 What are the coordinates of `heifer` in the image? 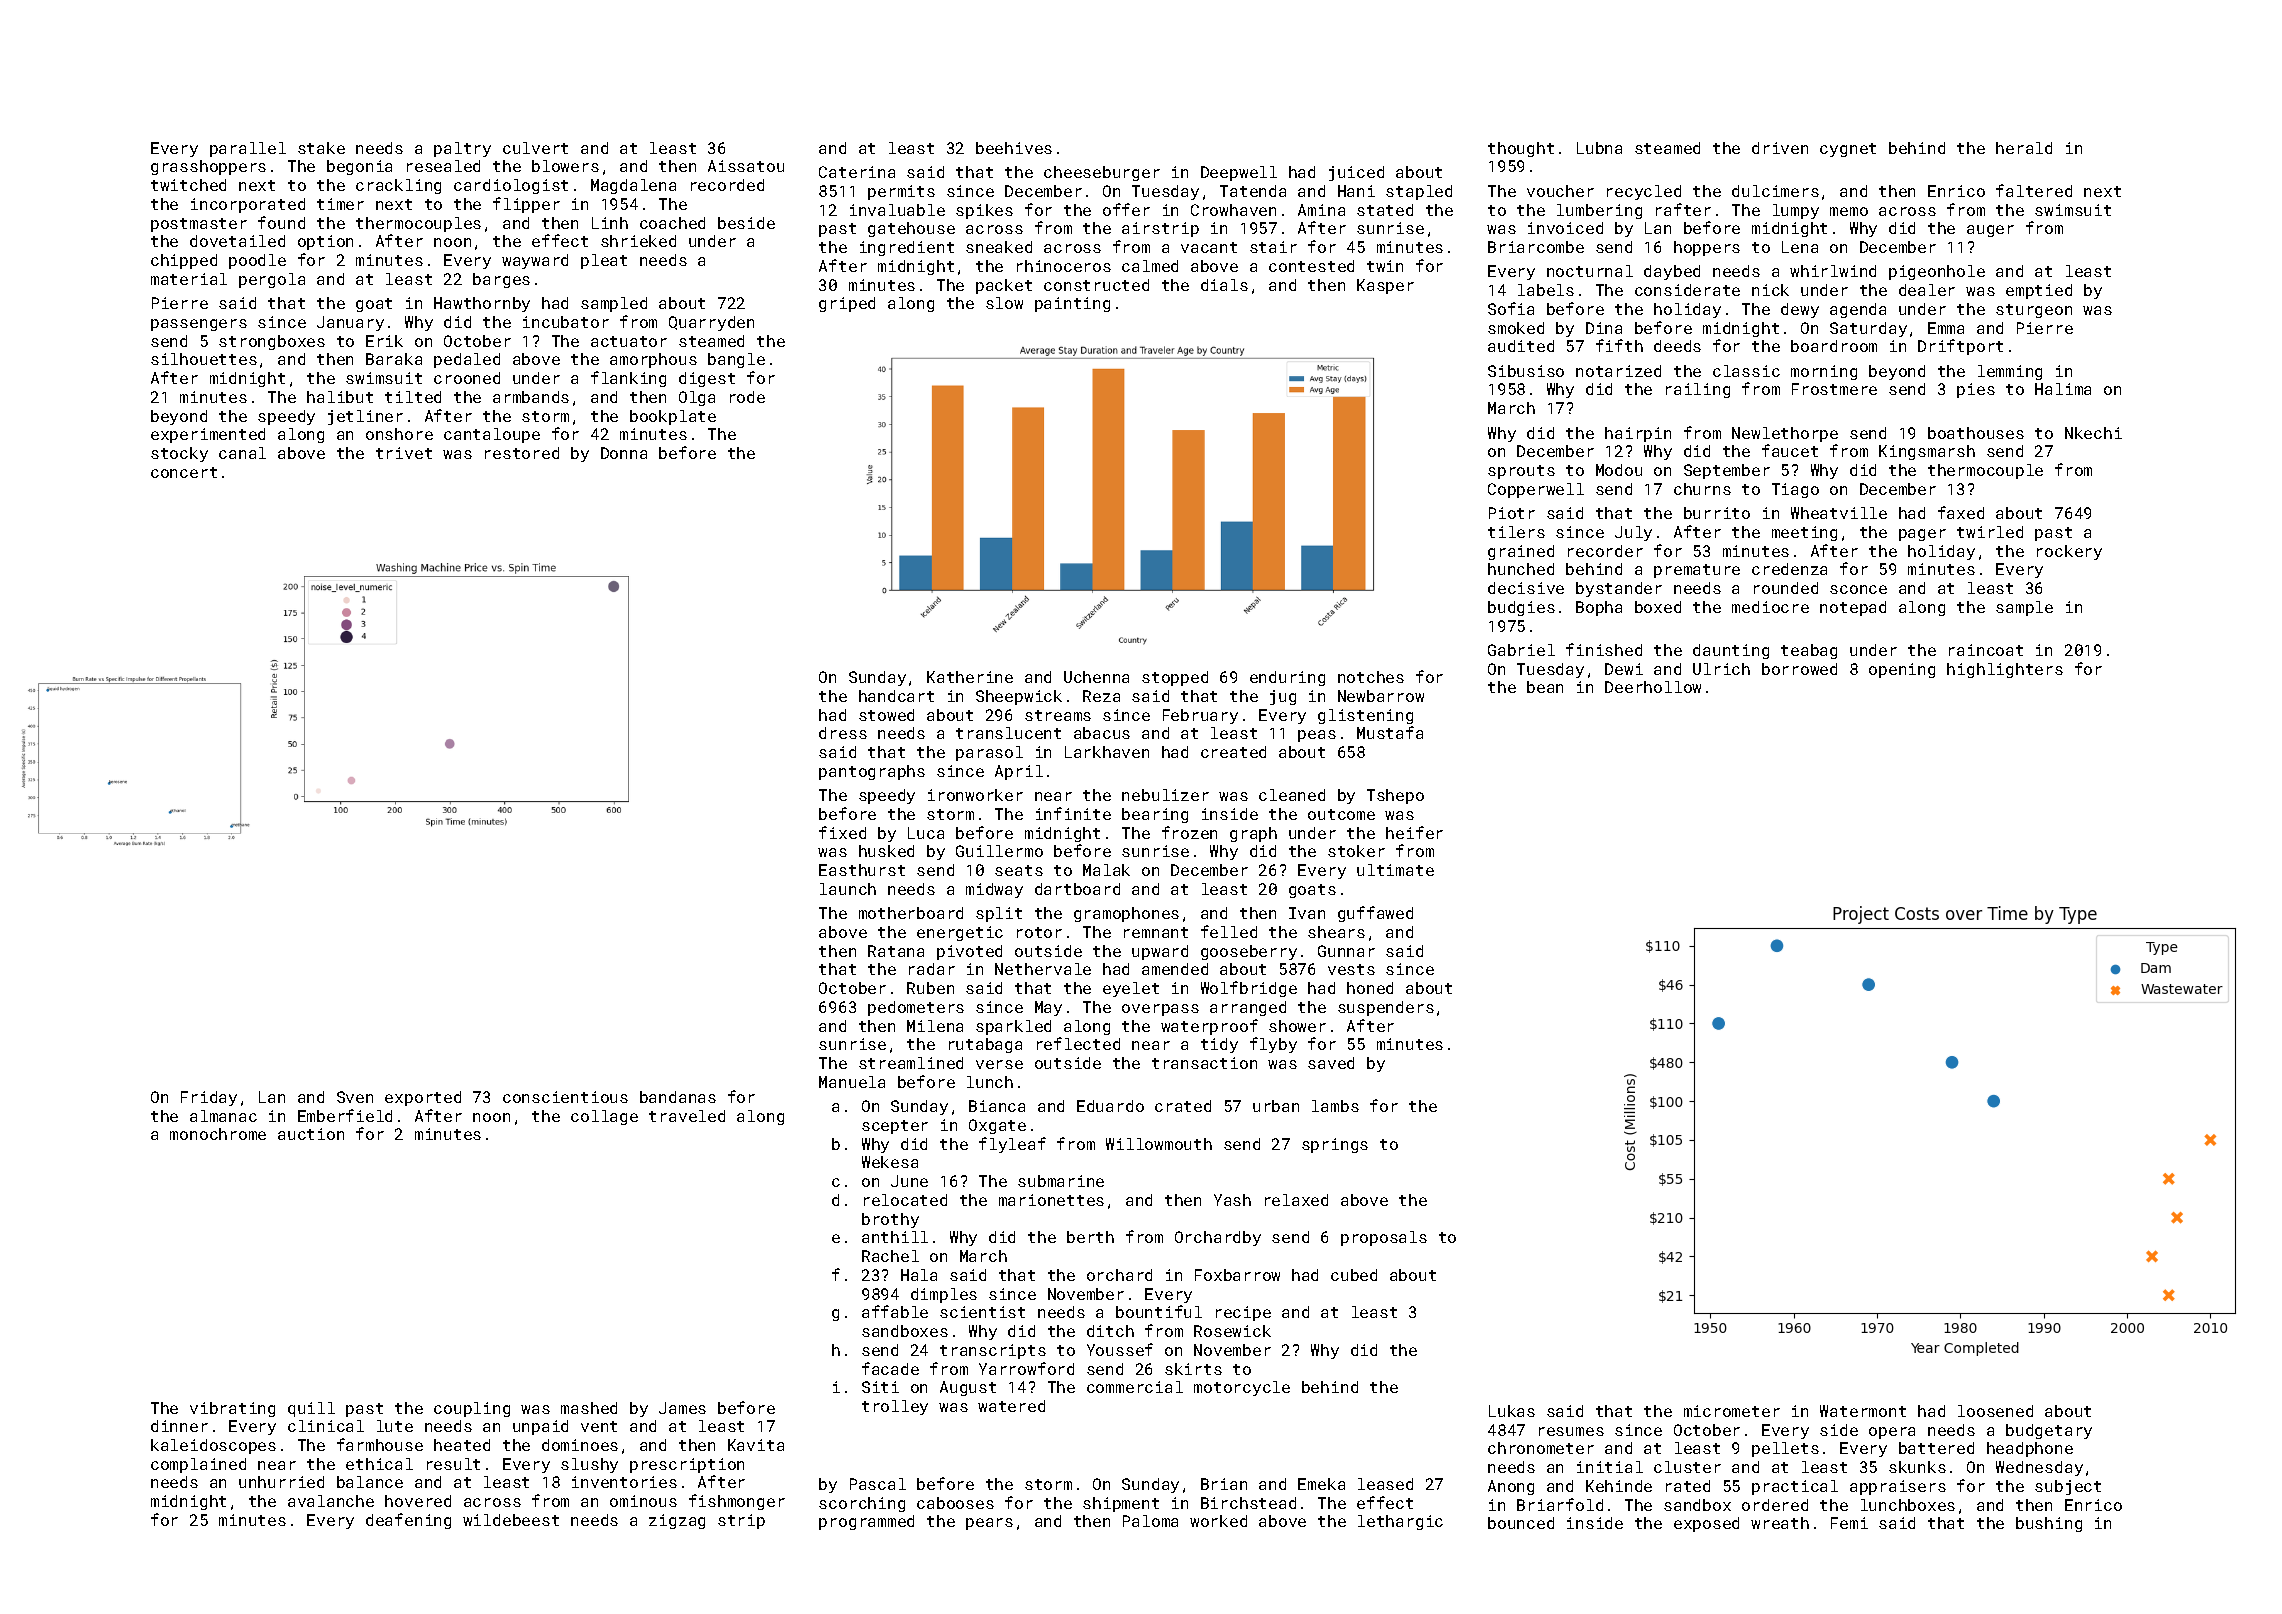 It's located at (1414, 832).
